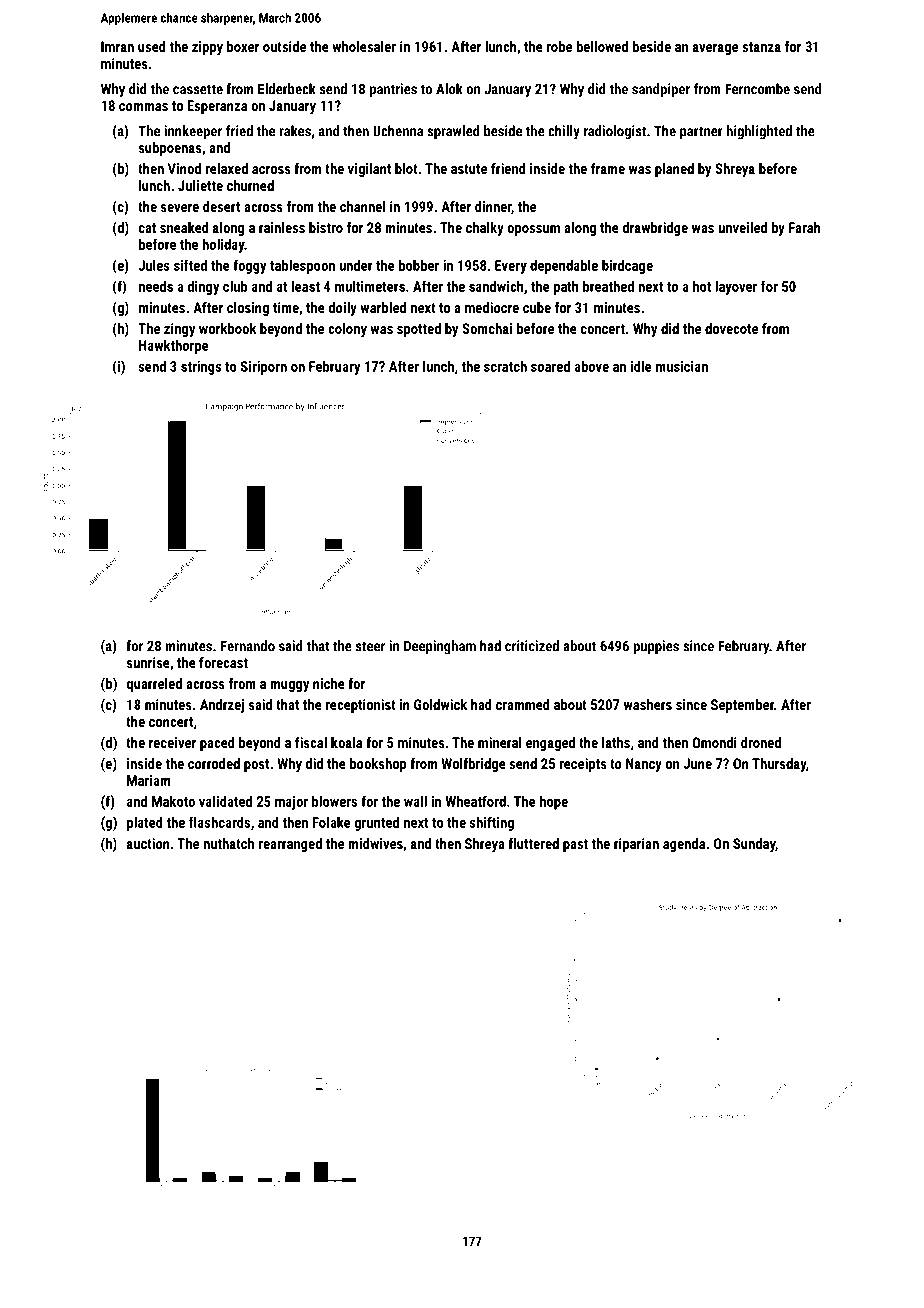 This page has height=1308, width=924. I want to click on steer, so click(370, 646).
